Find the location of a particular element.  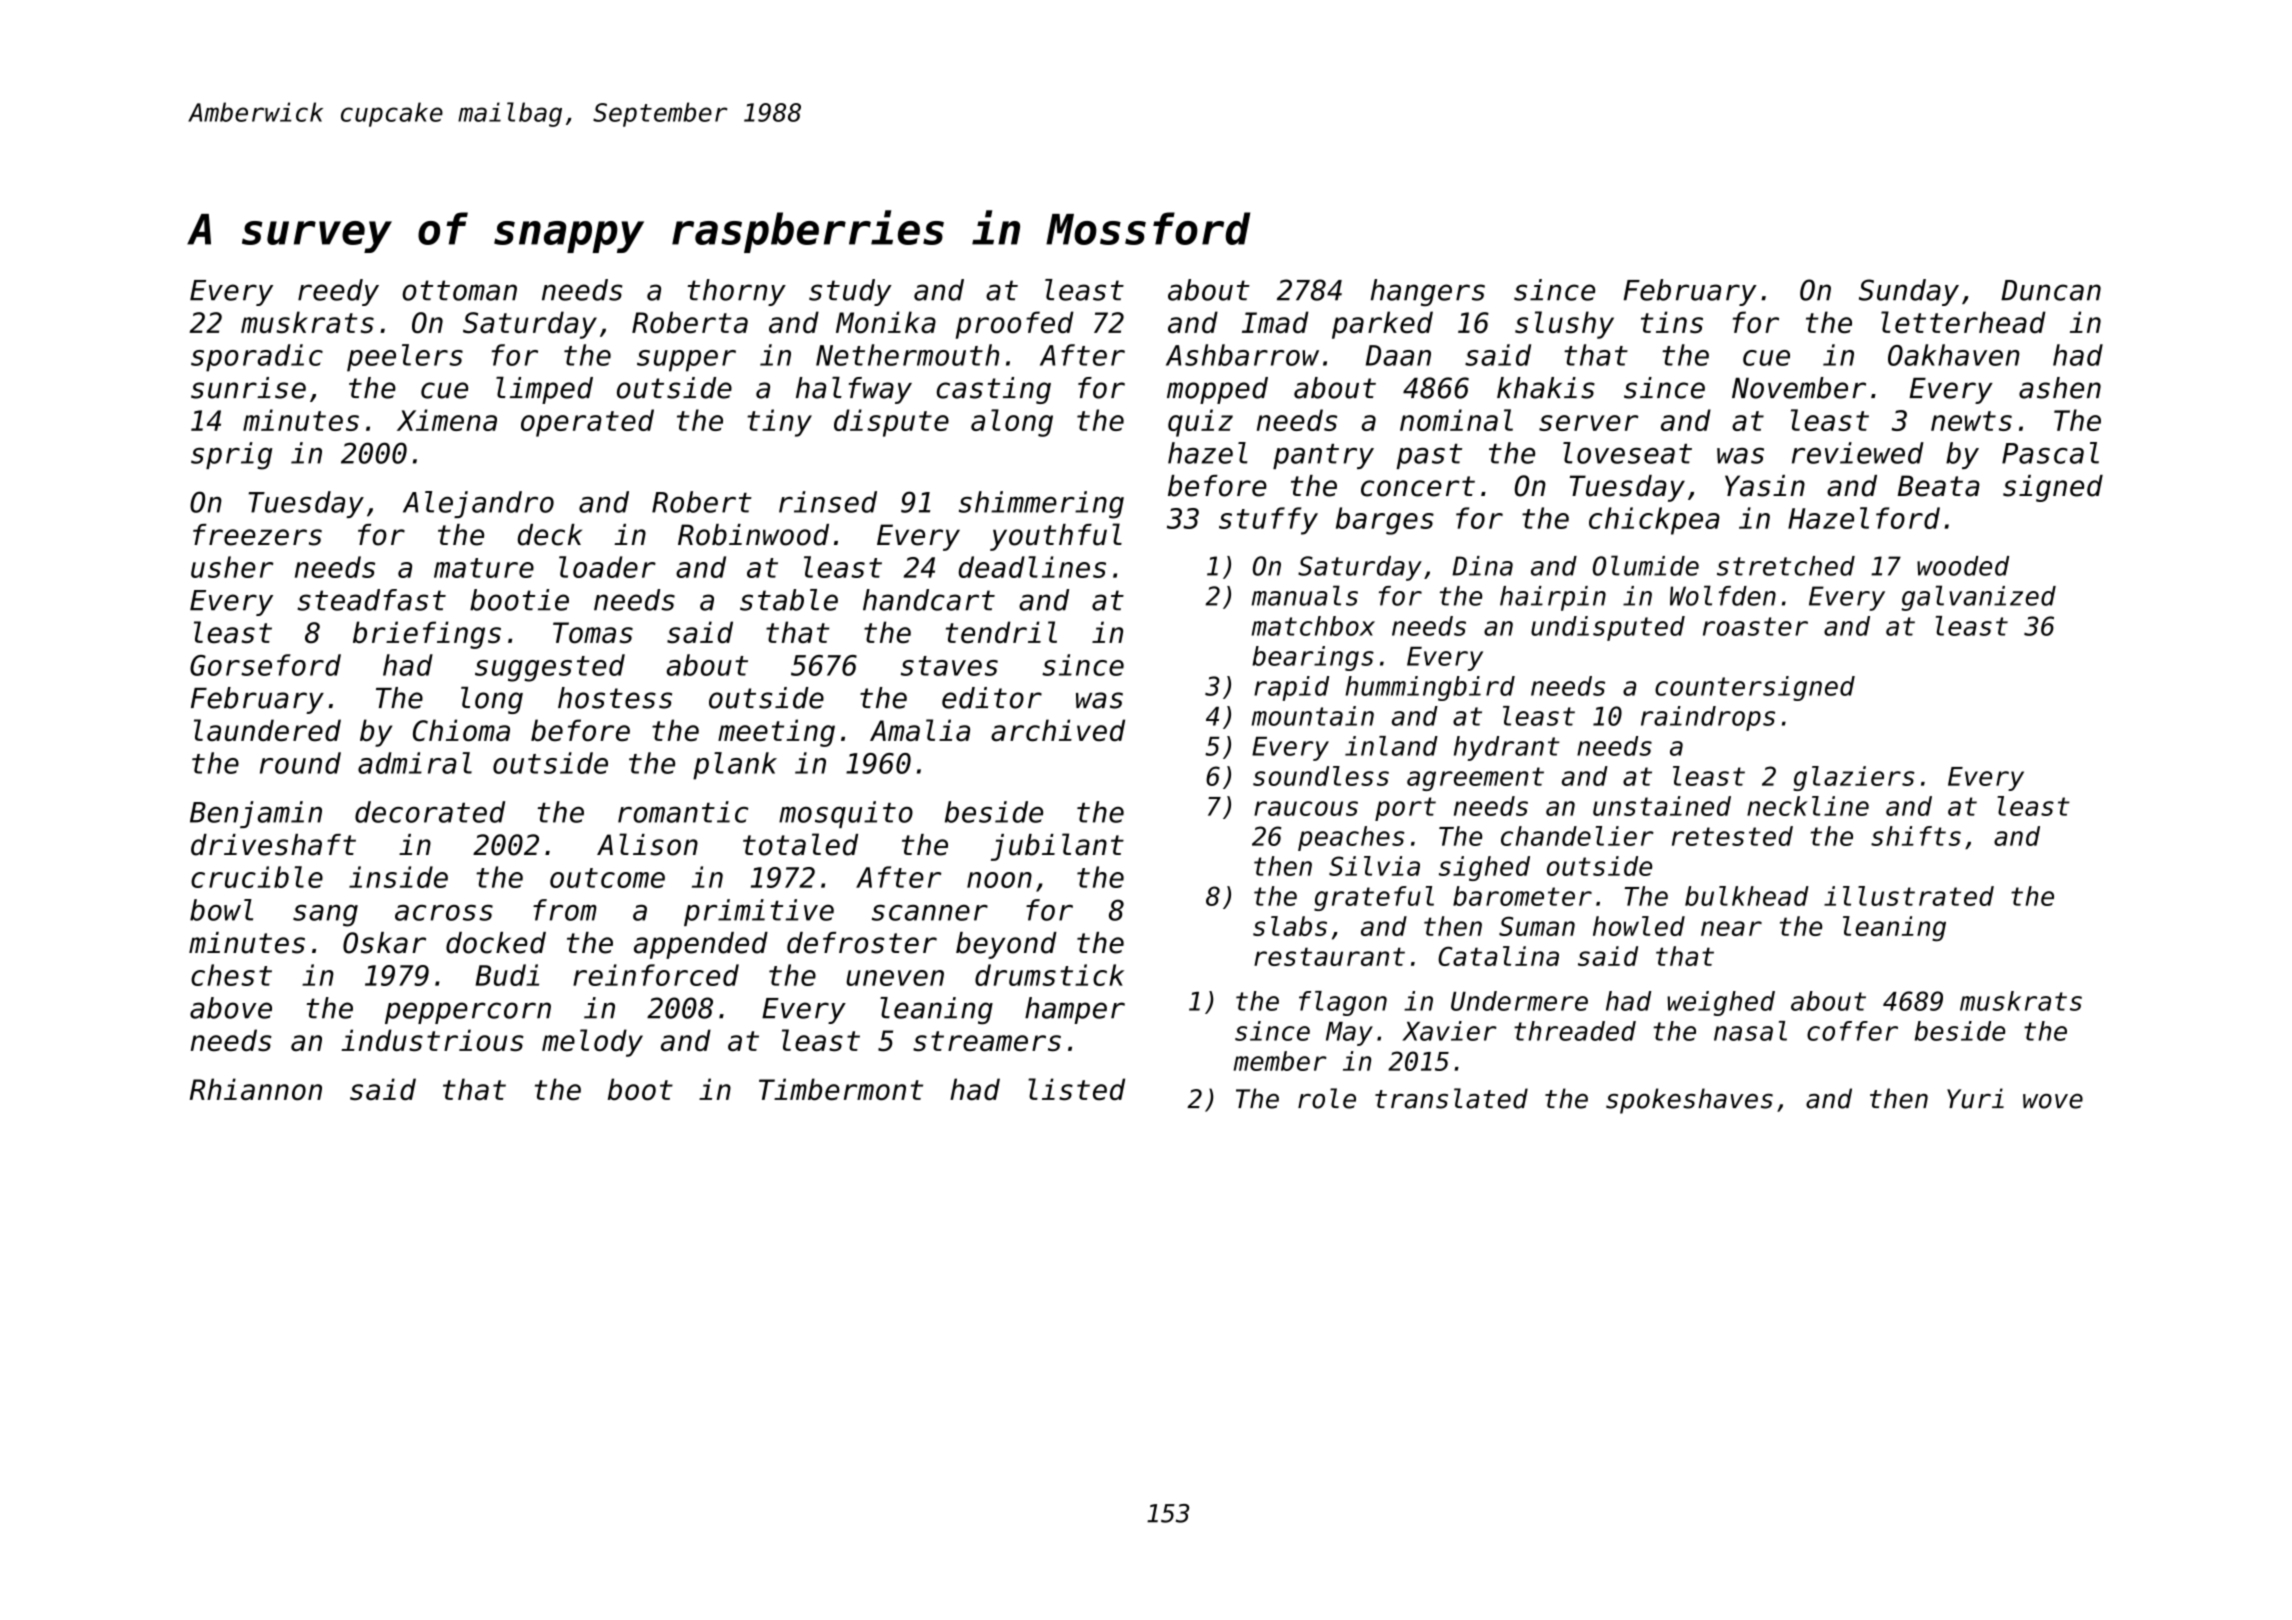

chest is located at coordinates (231, 975).
